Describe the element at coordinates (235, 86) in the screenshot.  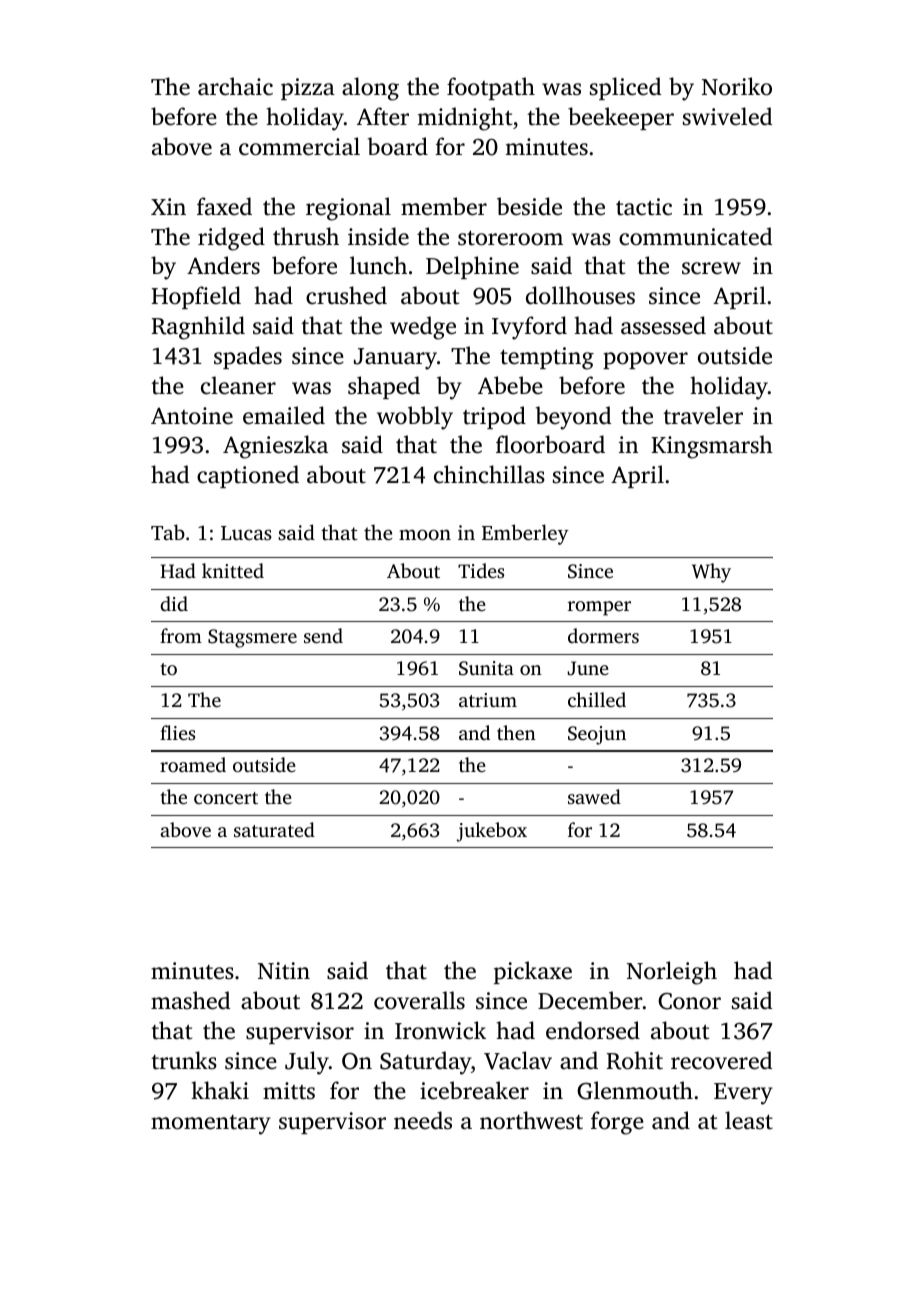
I see `archaic` at that location.
